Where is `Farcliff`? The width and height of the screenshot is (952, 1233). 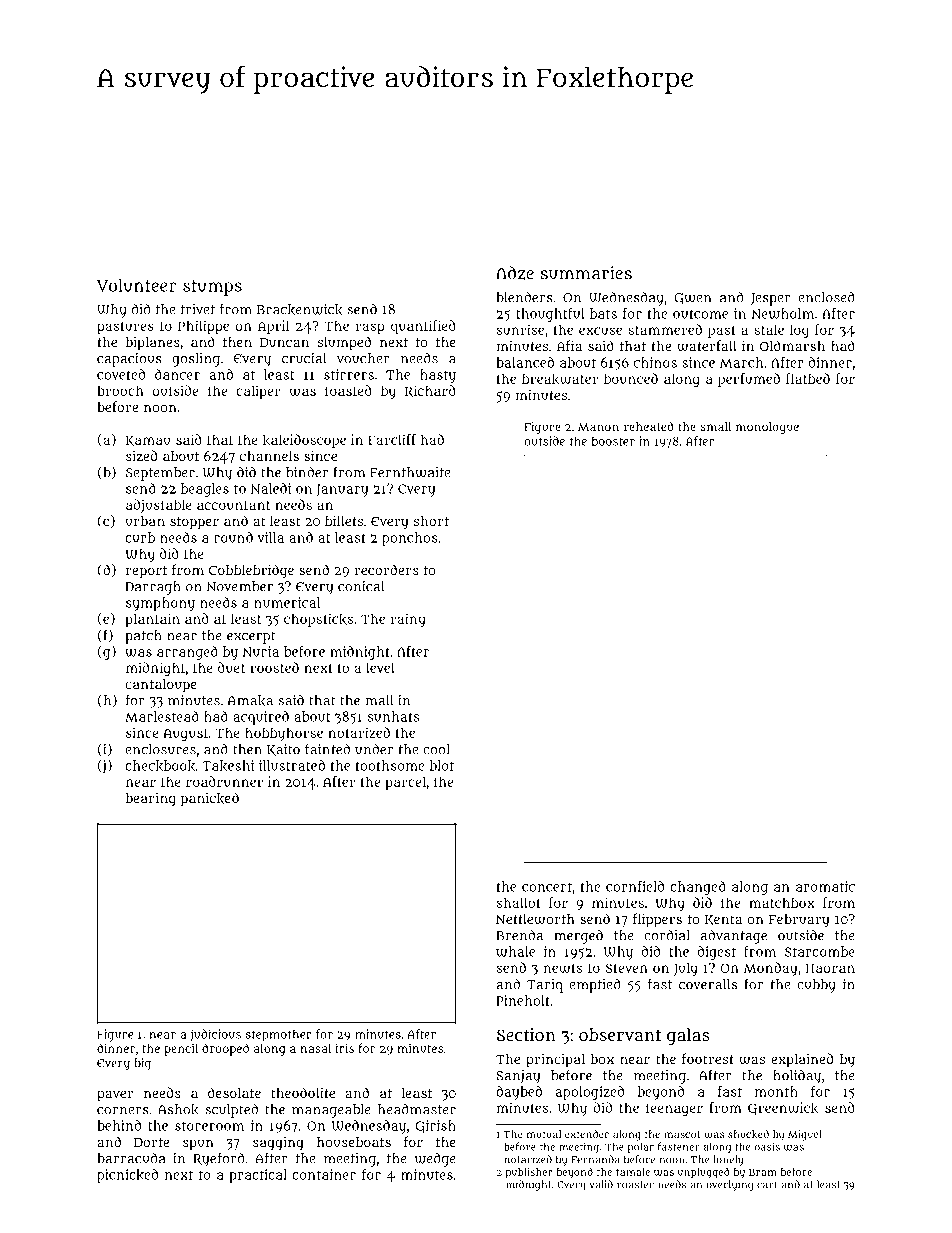
Farcliff is located at coordinates (392, 439).
